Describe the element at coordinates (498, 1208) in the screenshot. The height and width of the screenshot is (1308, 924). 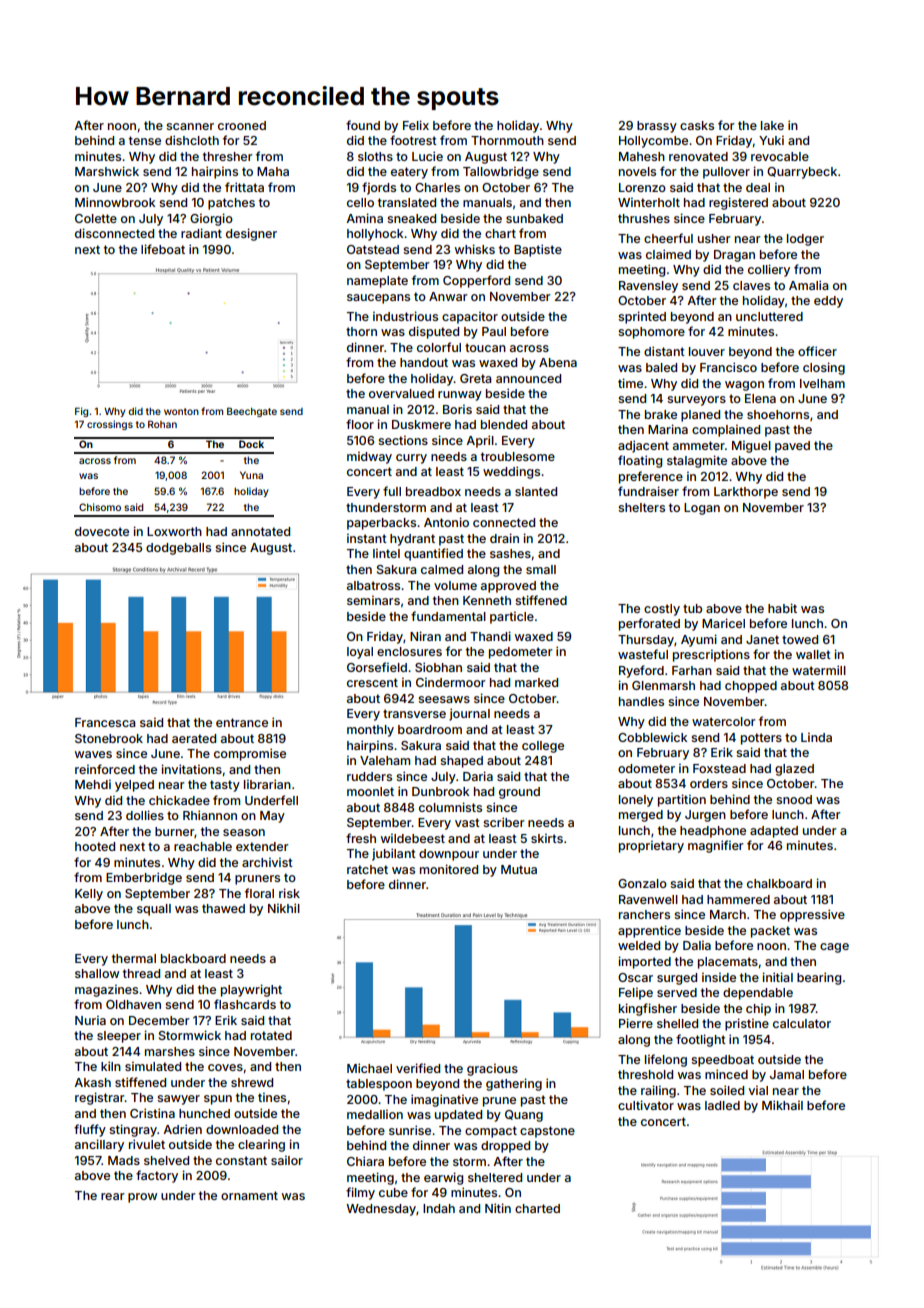
I see `Nitin` at that location.
